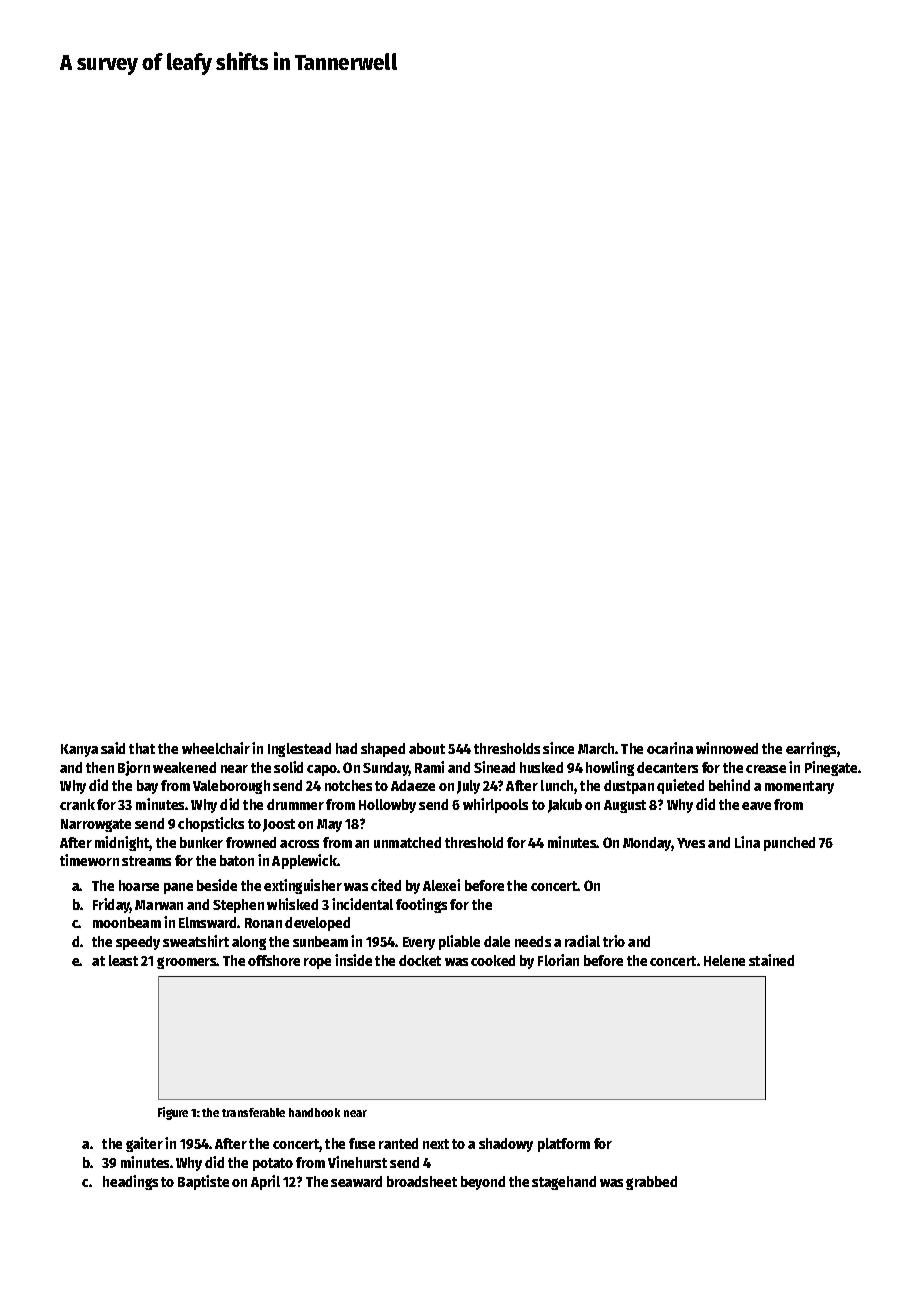 The width and height of the document is (924, 1308). I want to click on lunch, so click(557, 785).
